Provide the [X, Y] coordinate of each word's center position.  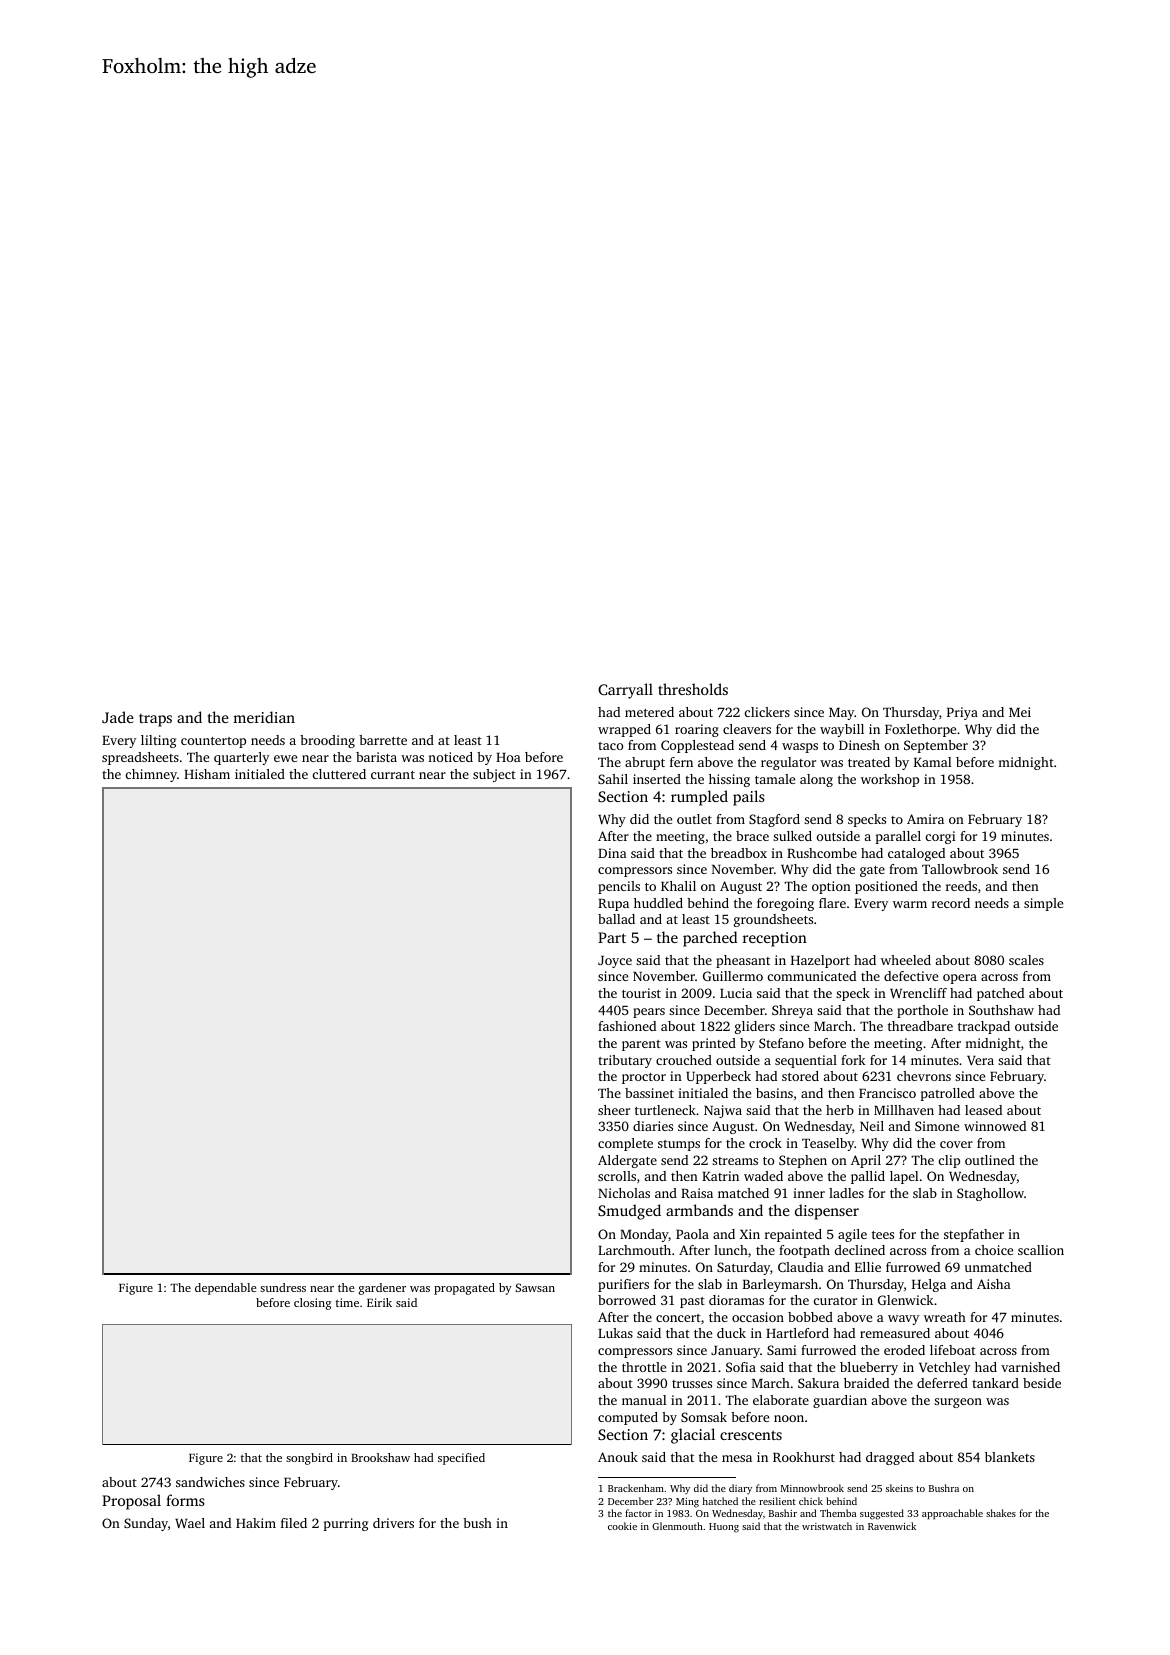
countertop [213, 742]
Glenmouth [677, 1526]
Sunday [146, 1524]
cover [956, 1144]
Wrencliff [918, 993]
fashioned [627, 1026]
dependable [225, 1289]
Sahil [613, 779]
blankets [1010, 1457]
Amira [925, 819]
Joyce [615, 962]
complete [625, 1144]
